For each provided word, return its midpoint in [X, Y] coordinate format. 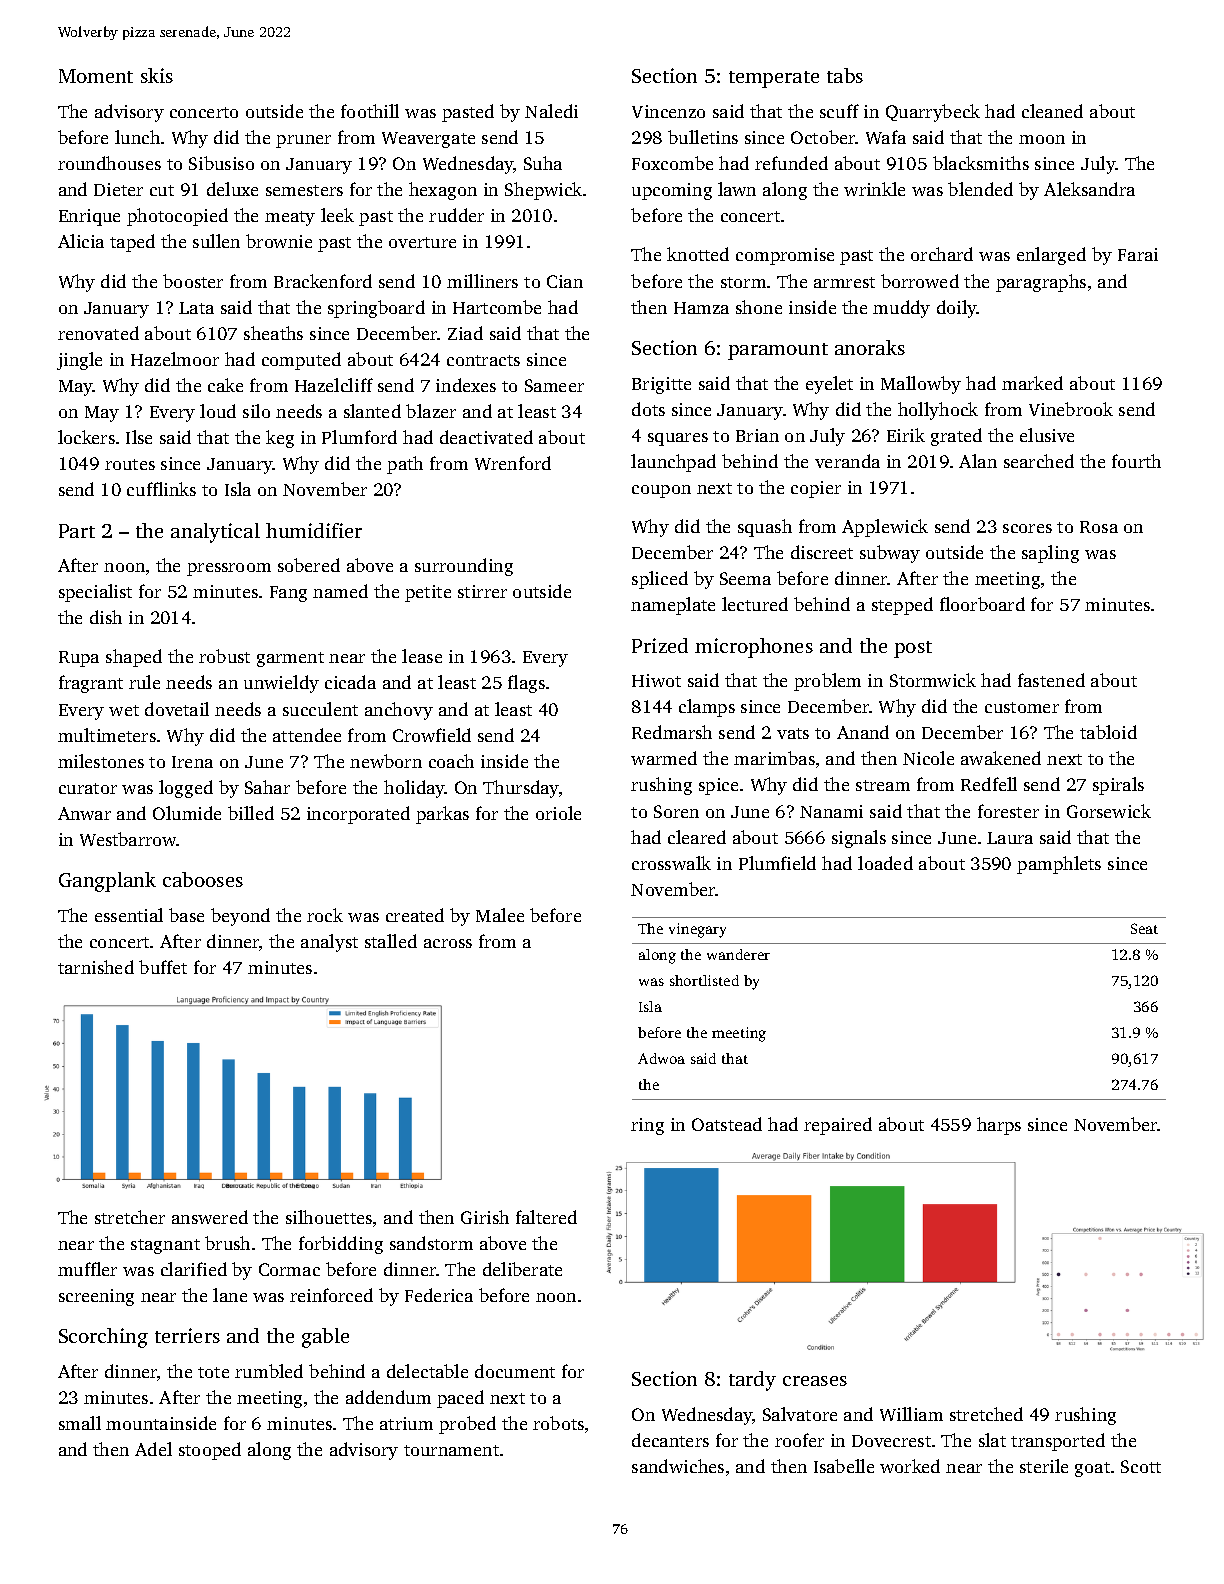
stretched [986, 1414]
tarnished [96, 967]
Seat [1144, 928]
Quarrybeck [933, 113]
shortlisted [704, 980]
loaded [885, 863]
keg [280, 439]
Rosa [1099, 527]
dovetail [177, 709]
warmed [664, 758]
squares [678, 439]
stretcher [130, 1217]
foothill [370, 111]
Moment [96, 76]
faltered [546, 1217]
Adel [153, 1449]
